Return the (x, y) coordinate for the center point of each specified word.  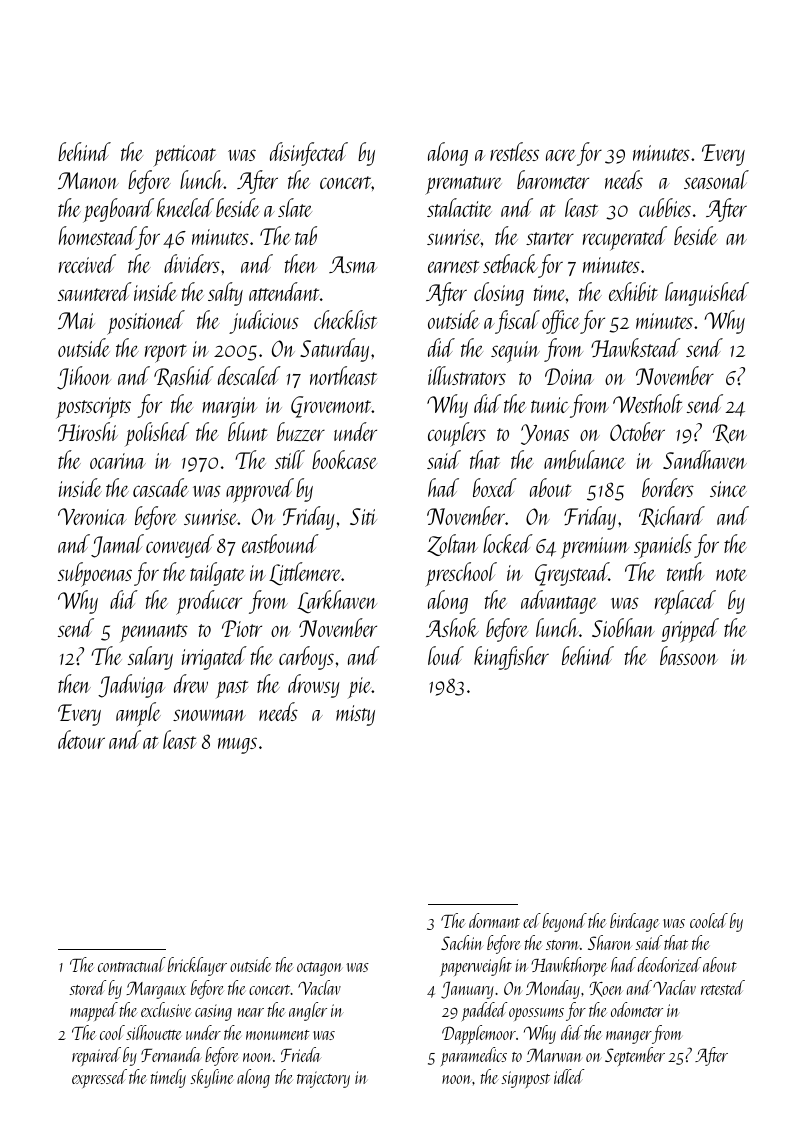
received (87, 263)
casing (213, 1012)
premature (463, 185)
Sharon (610, 942)
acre (561, 155)
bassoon (689, 655)
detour (81, 739)
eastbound (280, 543)
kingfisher (511, 658)
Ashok (452, 627)
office (561, 322)
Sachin (462, 942)
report (165, 353)
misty (355, 715)
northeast (343, 375)
